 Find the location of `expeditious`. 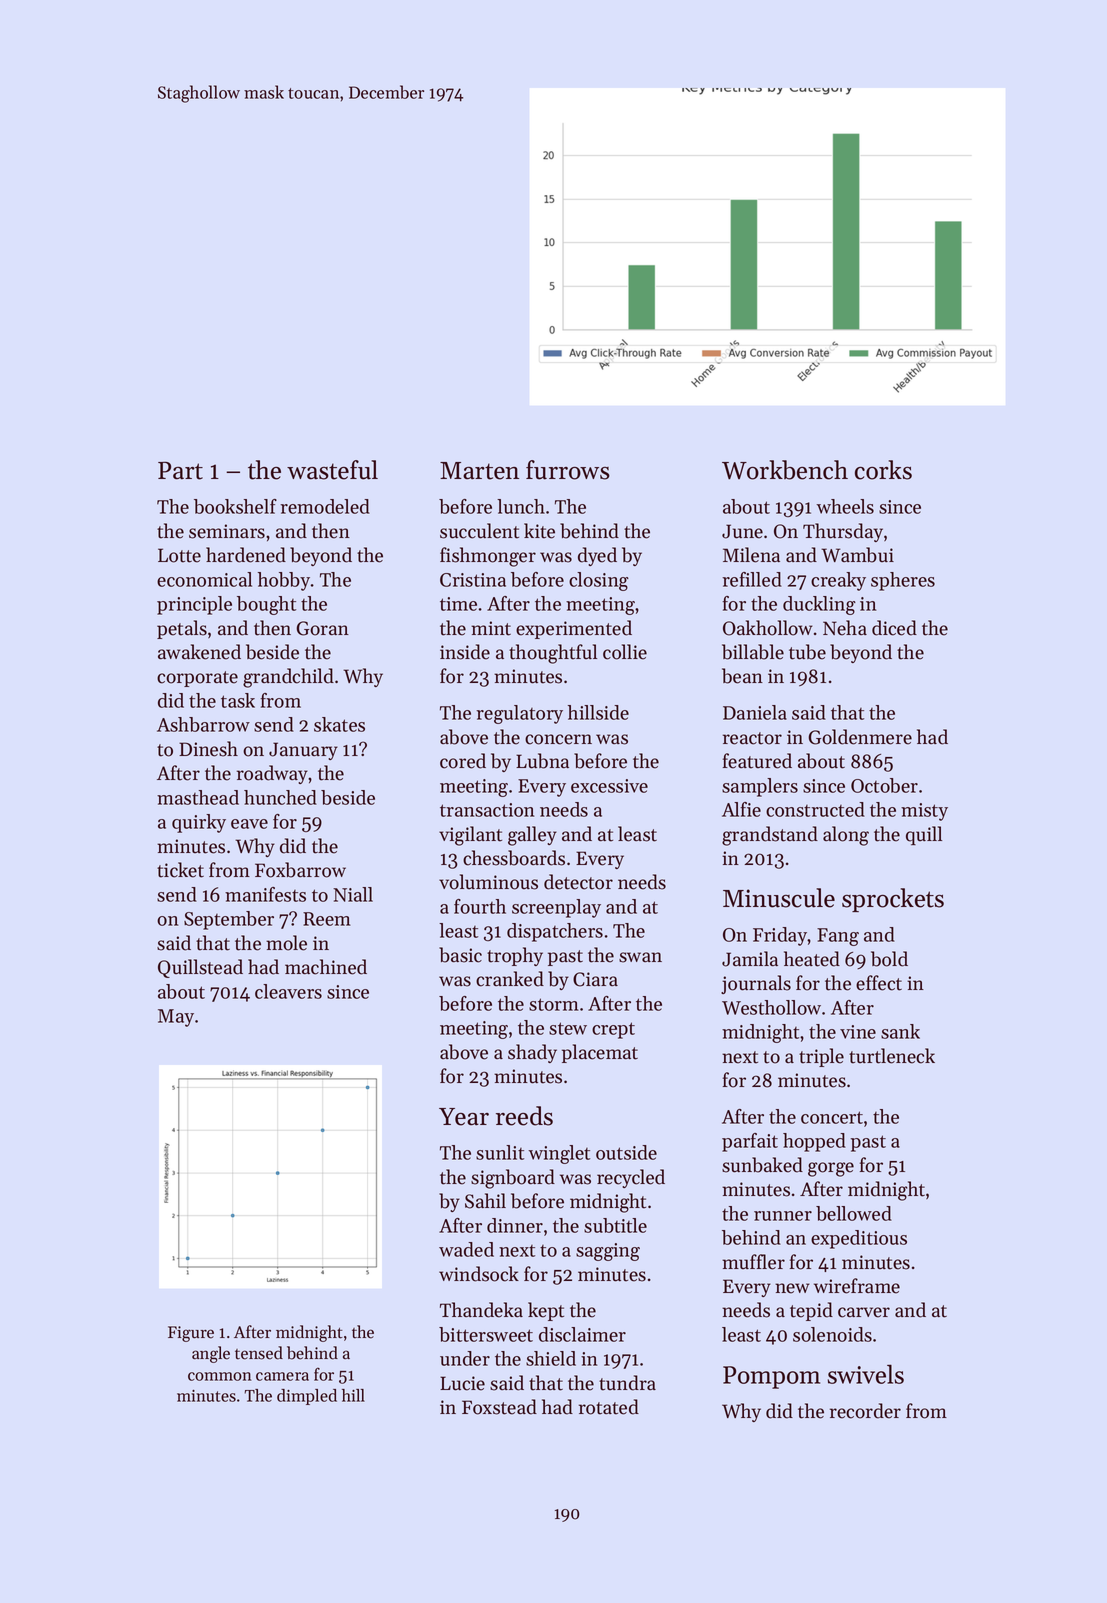

expeditious is located at coordinates (859, 1239).
